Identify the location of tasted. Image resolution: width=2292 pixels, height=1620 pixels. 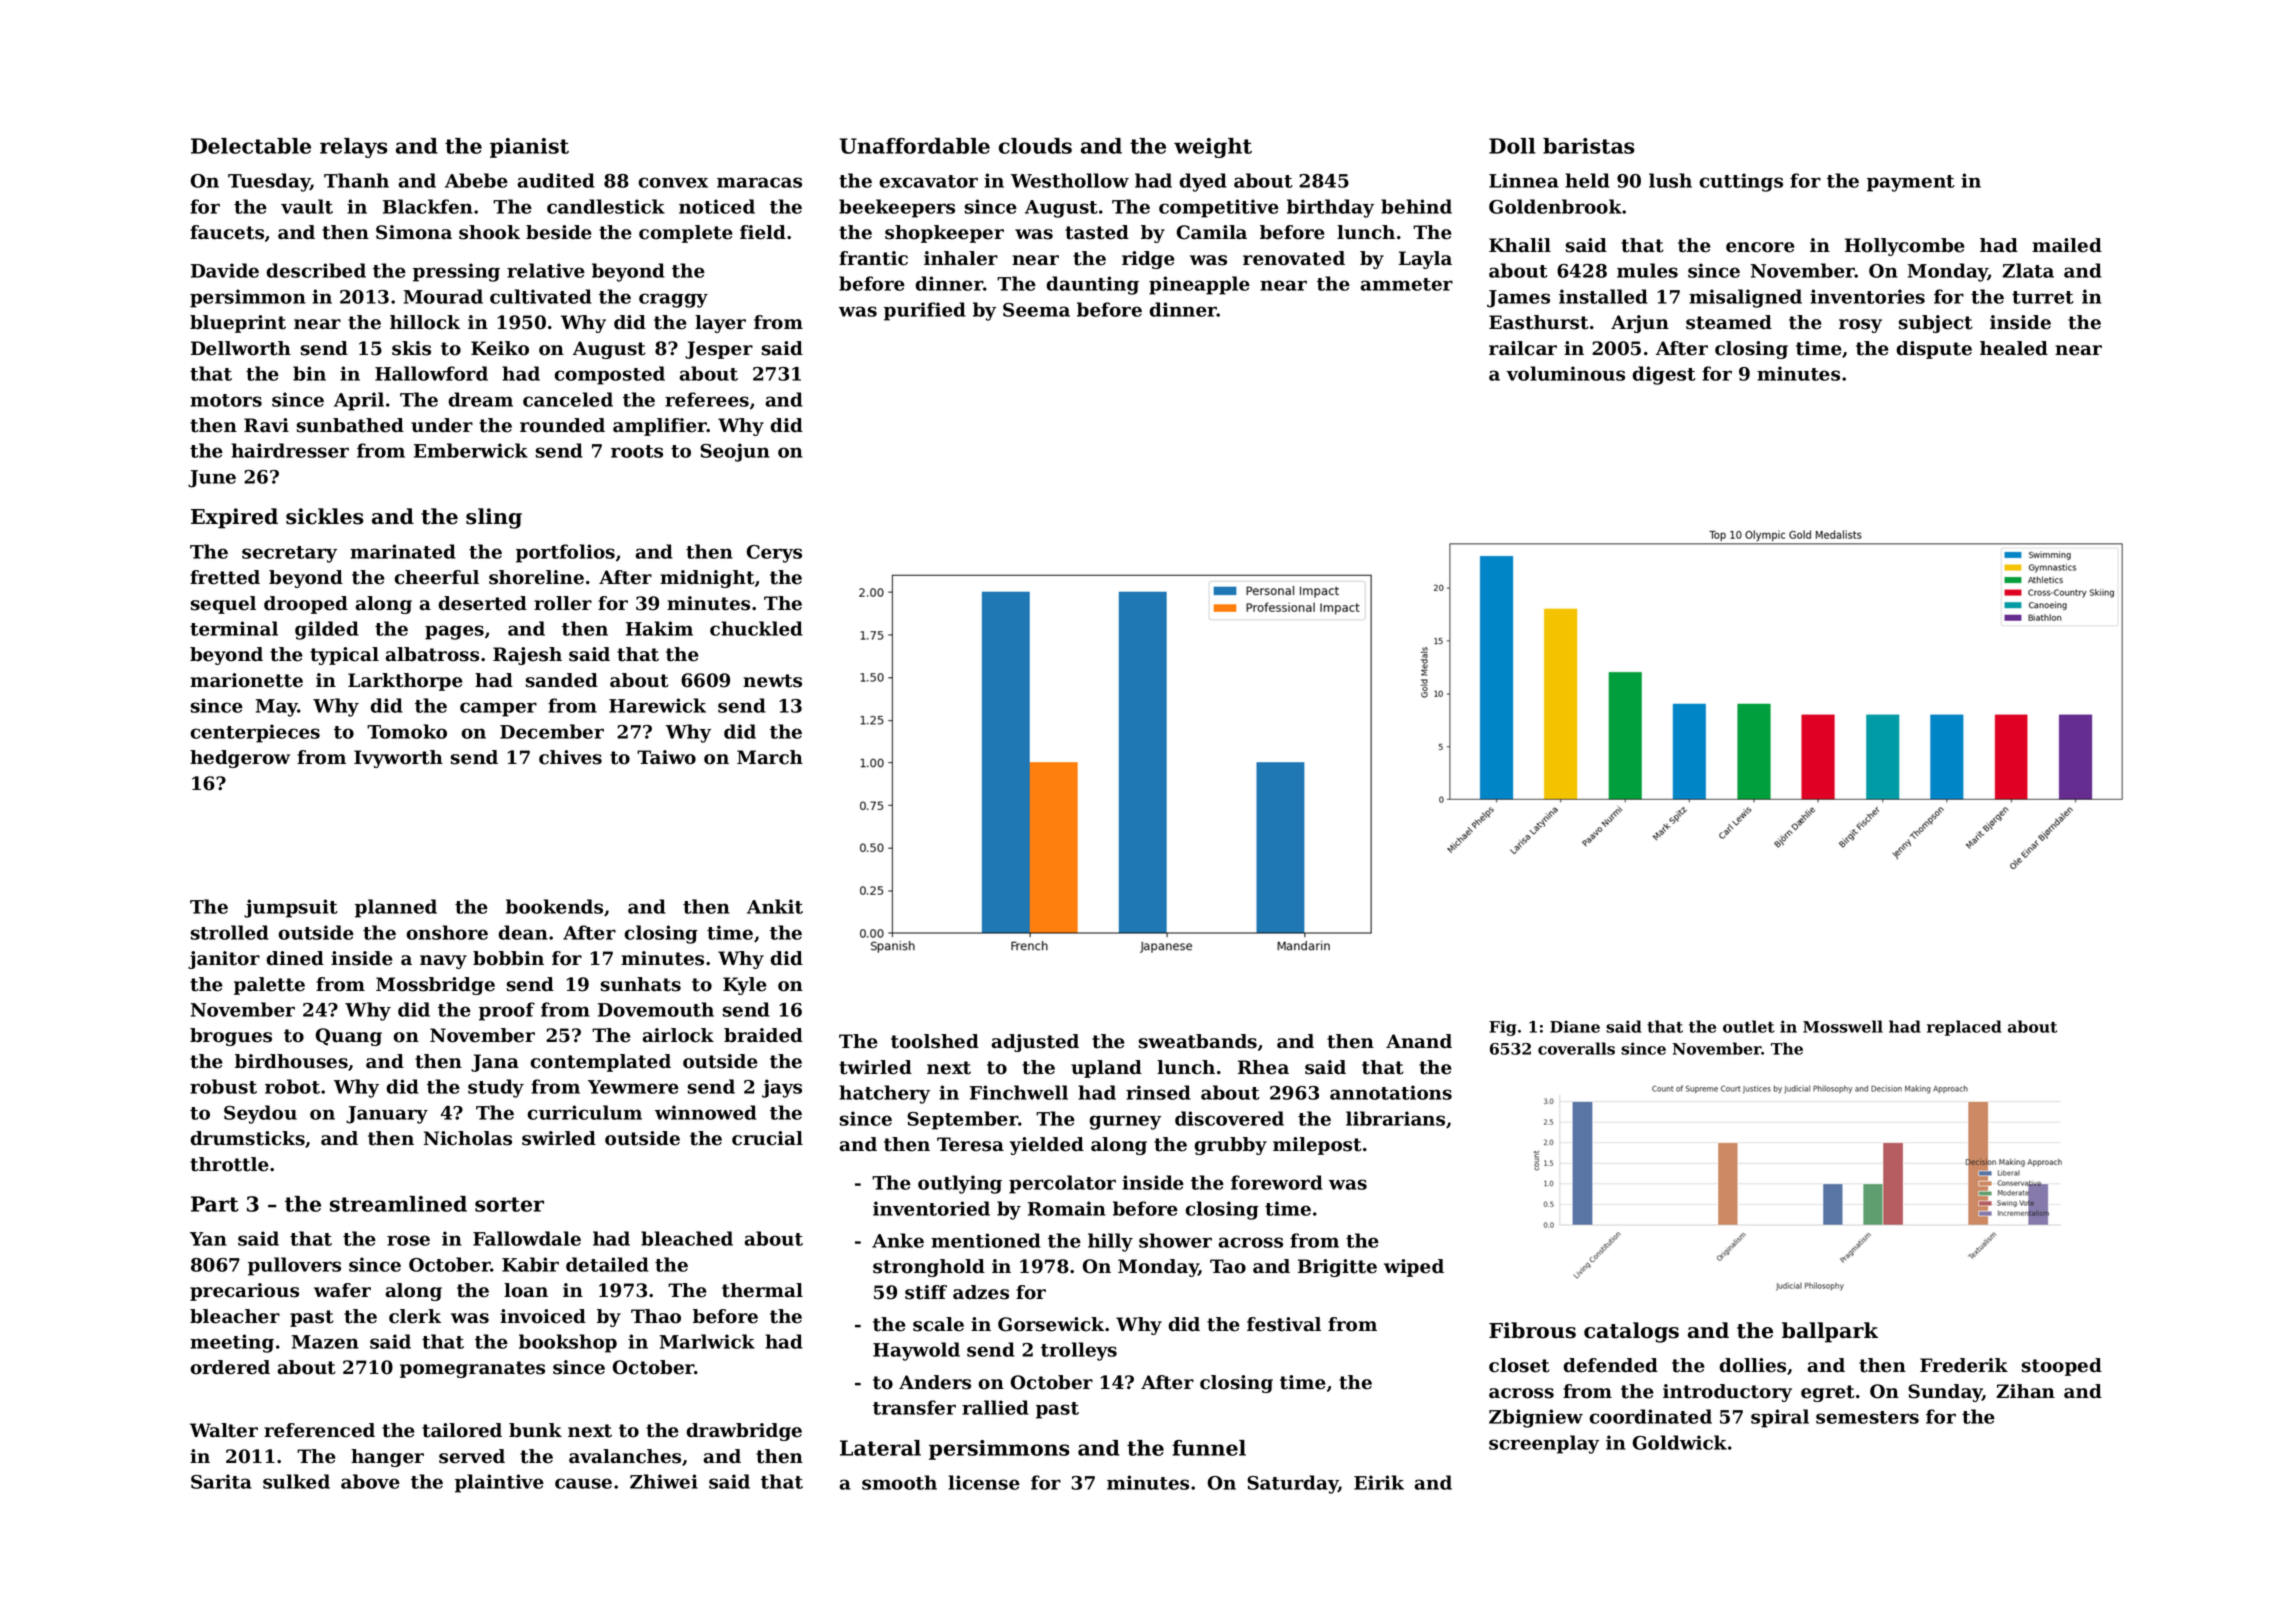
(1097, 232).
